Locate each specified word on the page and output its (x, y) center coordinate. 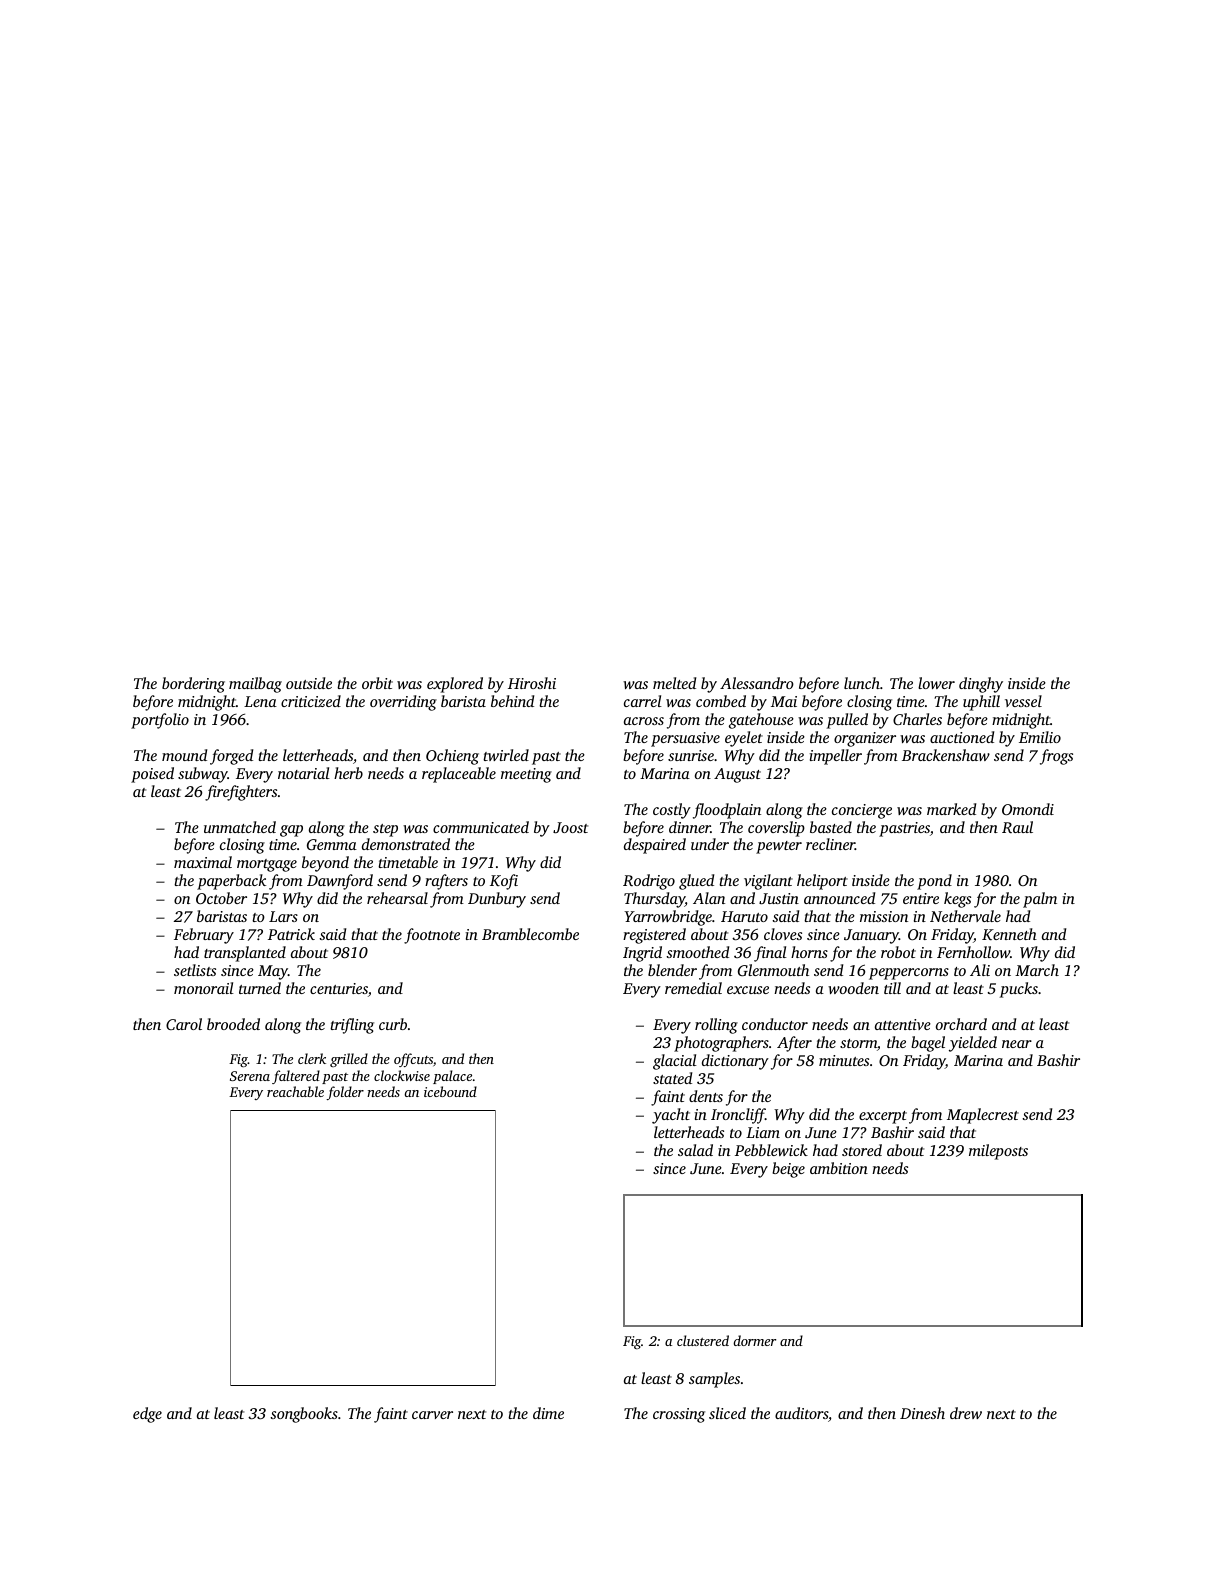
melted (674, 683)
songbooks (304, 1415)
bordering (193, 685)
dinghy (981, 685)
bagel (928, 1044)
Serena (250, 1076)
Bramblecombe (530, 934)
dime (548, 1413)
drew (966, 1413)
